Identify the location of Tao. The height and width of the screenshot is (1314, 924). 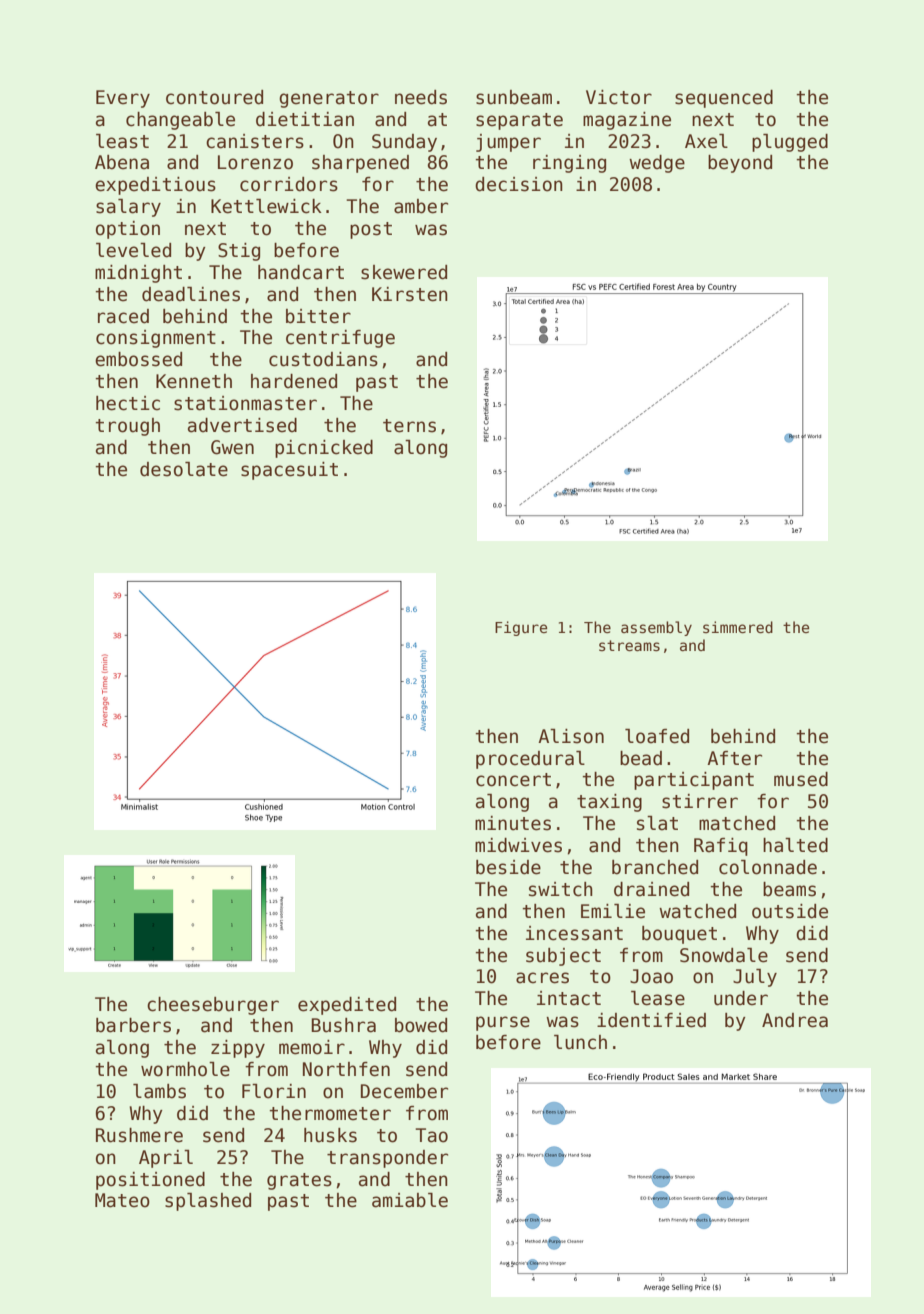
(431, 1135).
